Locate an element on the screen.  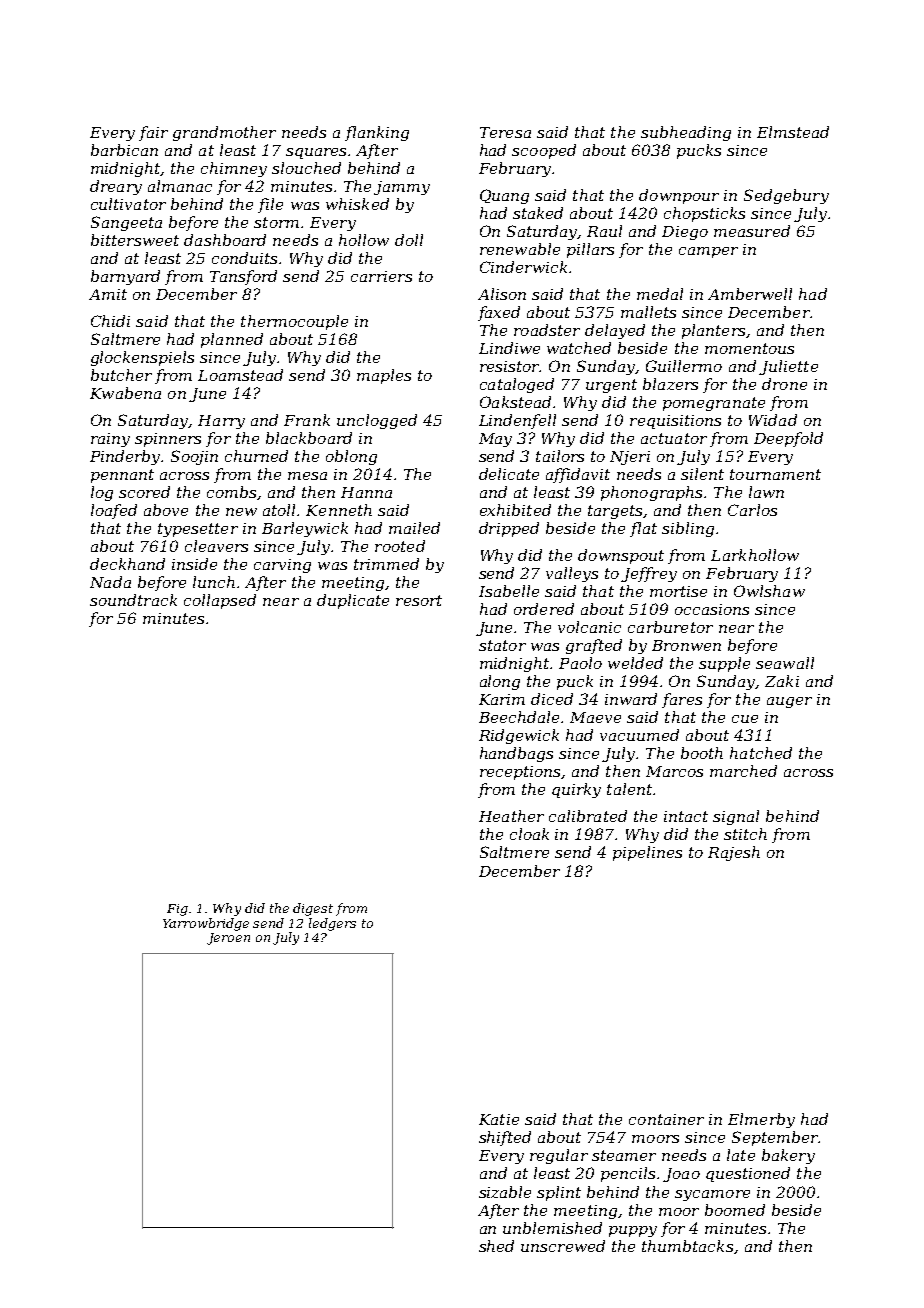
pipelines is located at coordinates (647, 853).
